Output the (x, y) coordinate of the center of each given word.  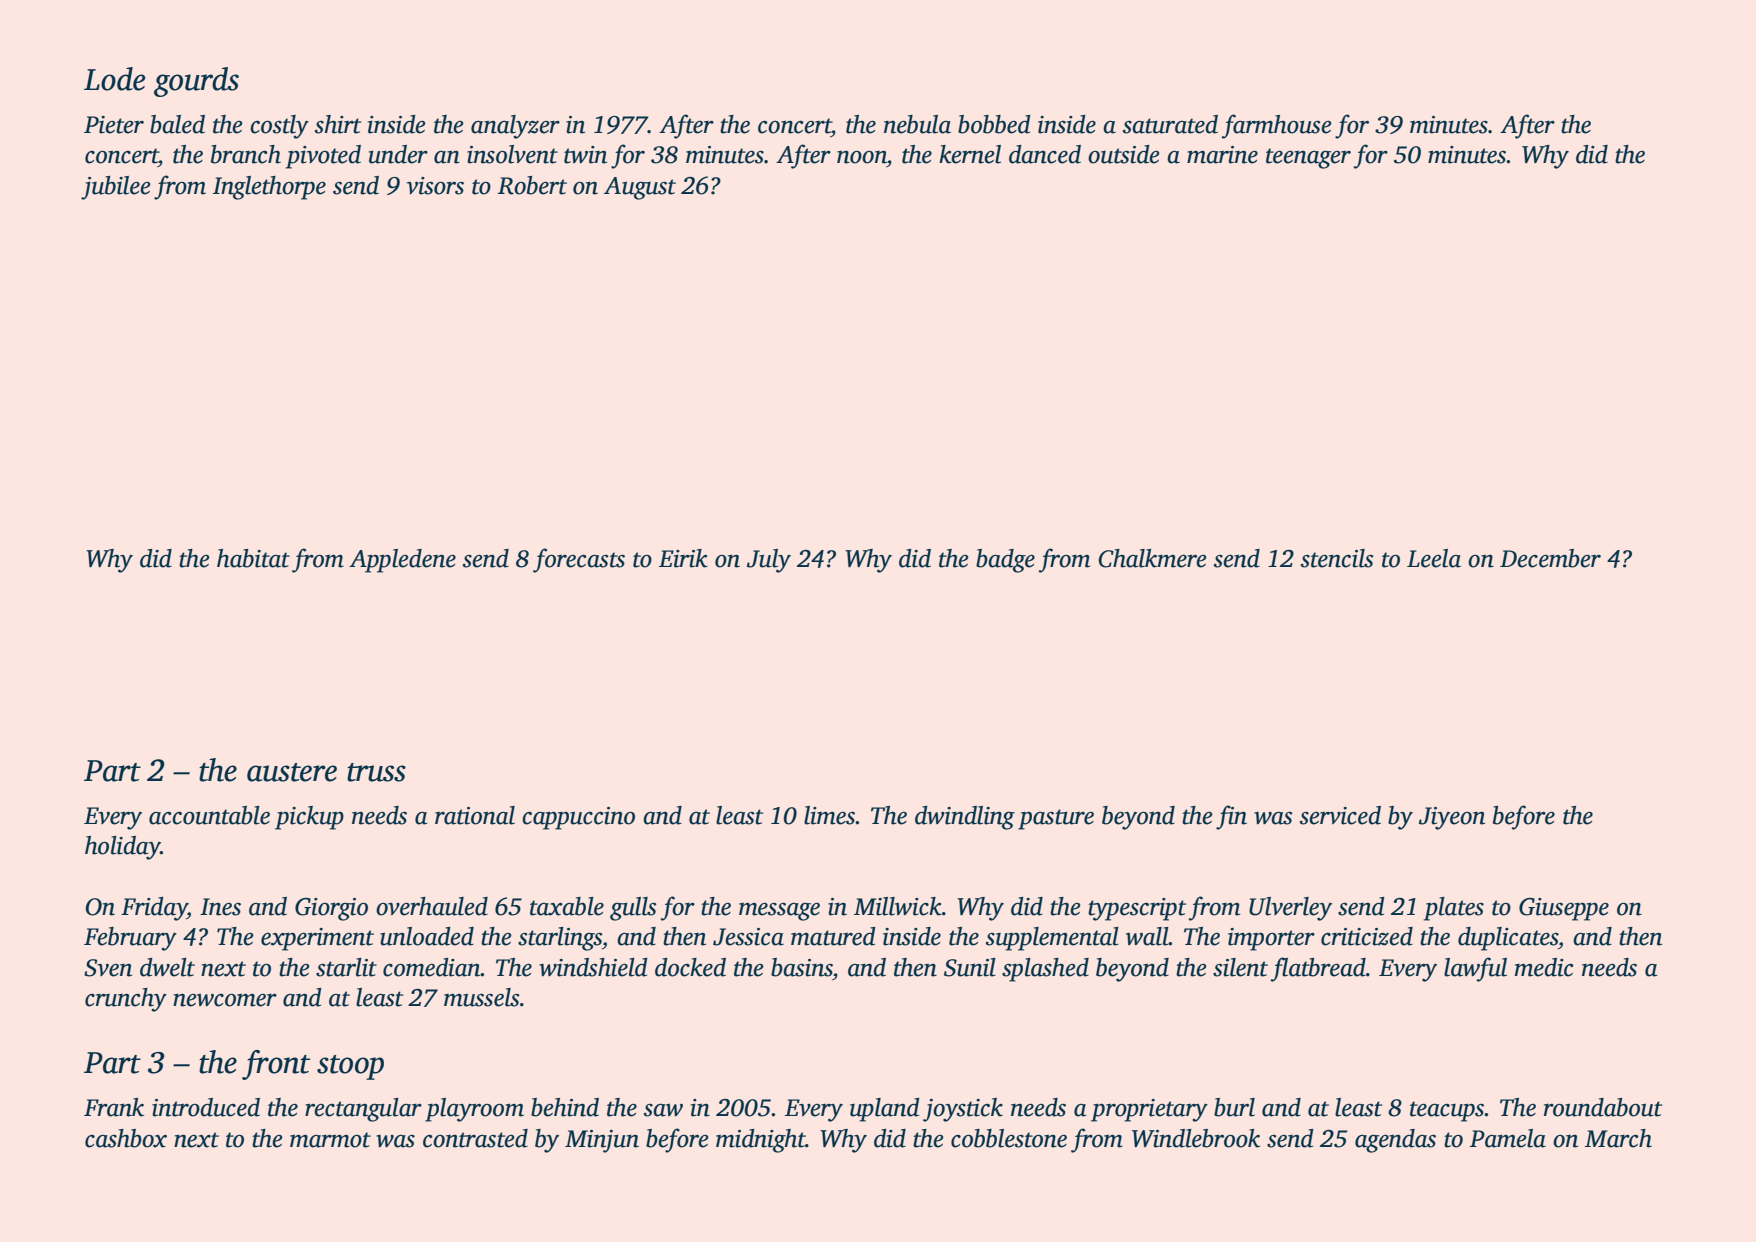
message (779, 911)
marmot (330, 1140)
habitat (253, 558)
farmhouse (1277, 126)
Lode (115, 79)
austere (292, 772)
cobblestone (1009, 1138)
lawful (1475, 969)
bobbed (994, 124)
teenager (1308, 158)
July (769, 561)
